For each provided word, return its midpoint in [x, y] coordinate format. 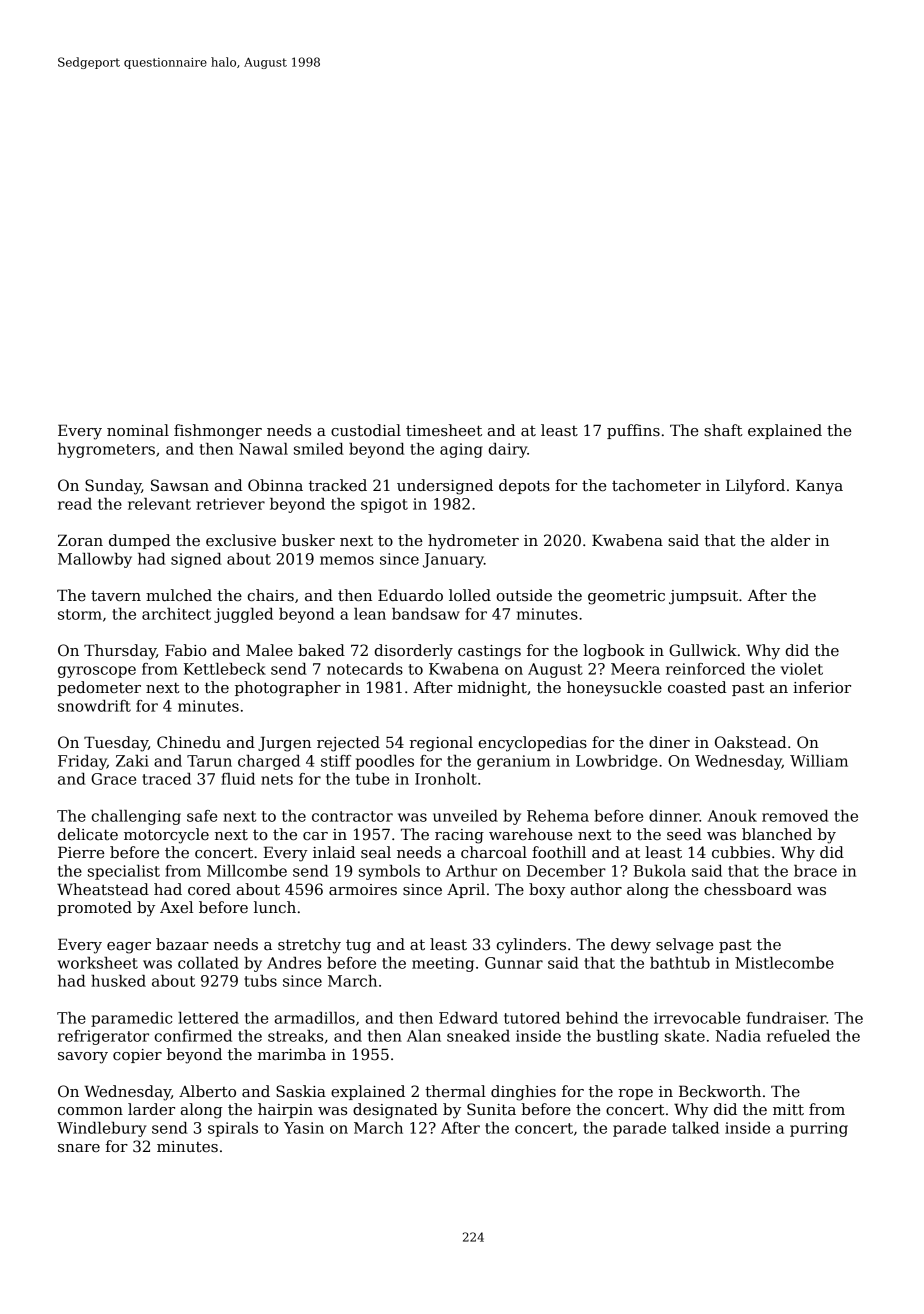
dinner [674, 816]
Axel [176, 907]
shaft [723, 430]
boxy [547, 891]
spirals [233, 1129]
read [75, 504]
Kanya [819, 487]
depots [524, 486]
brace [815, 871]
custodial [366, 430]
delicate [88, 834]
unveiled [465, 816]
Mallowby [95, 560]
